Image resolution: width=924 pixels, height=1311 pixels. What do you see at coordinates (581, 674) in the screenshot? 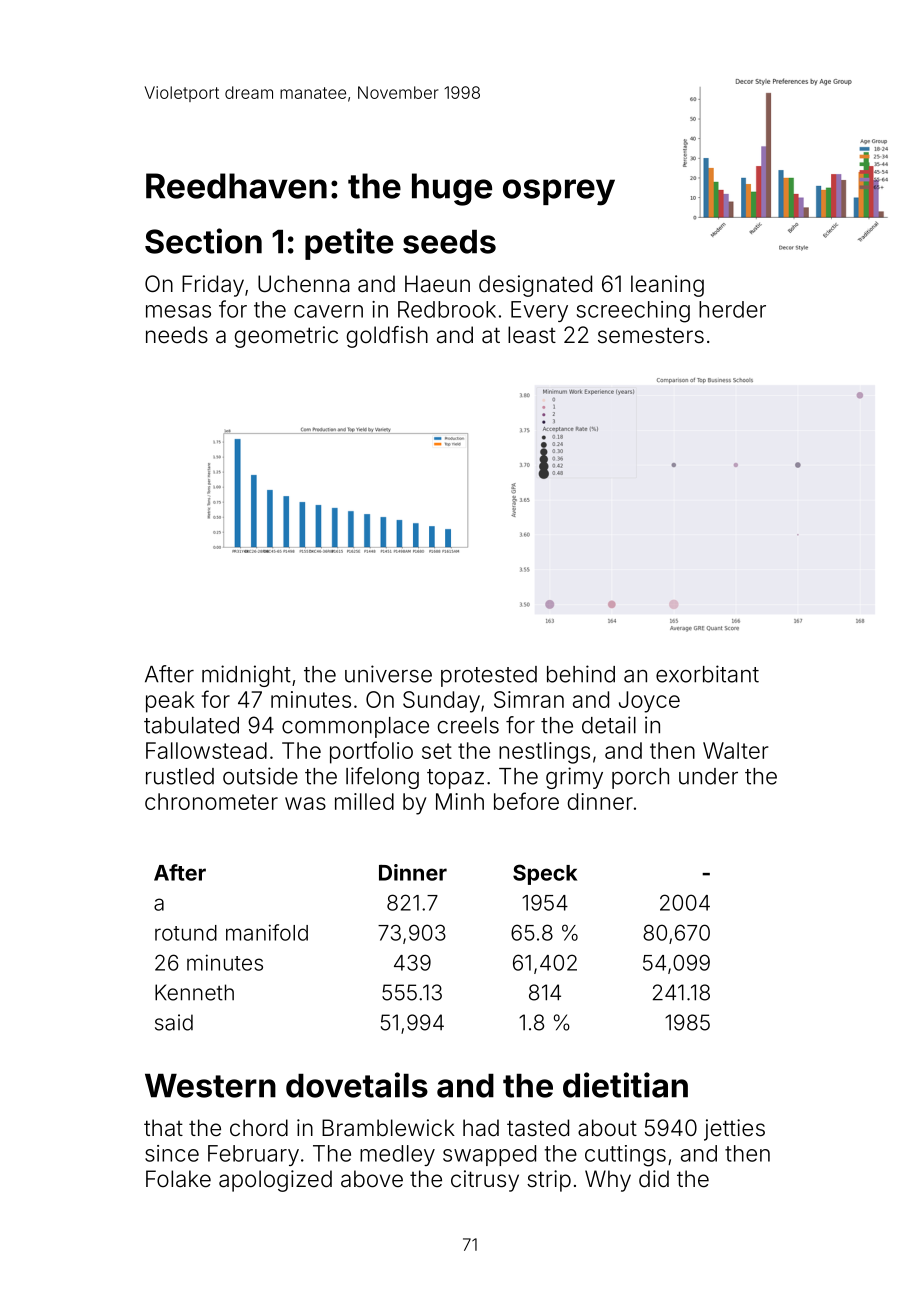
I see `behind` at bounding box center [581, 674].
